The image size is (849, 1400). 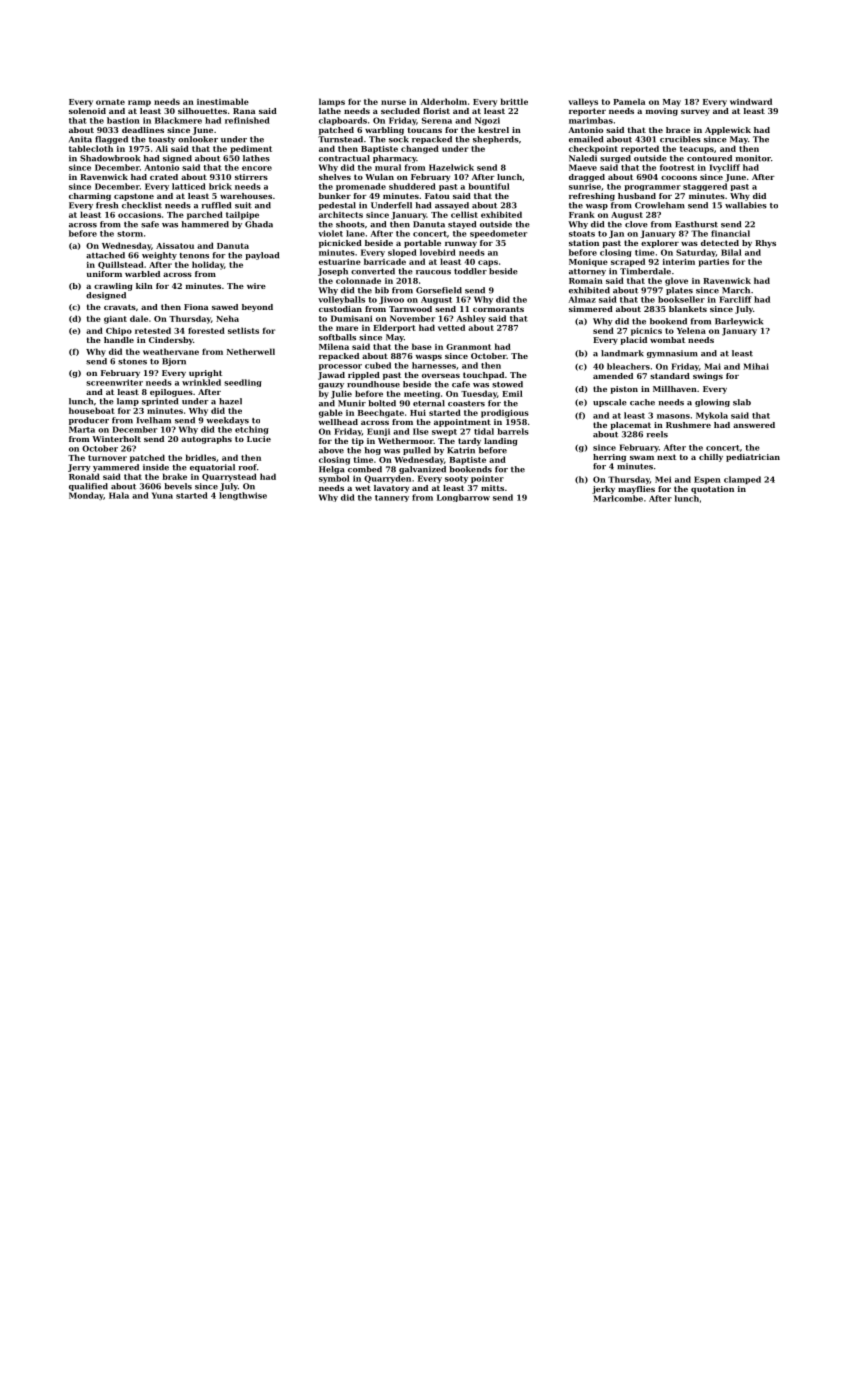 I want to click on ruffled, so click(x=216, y=205).
